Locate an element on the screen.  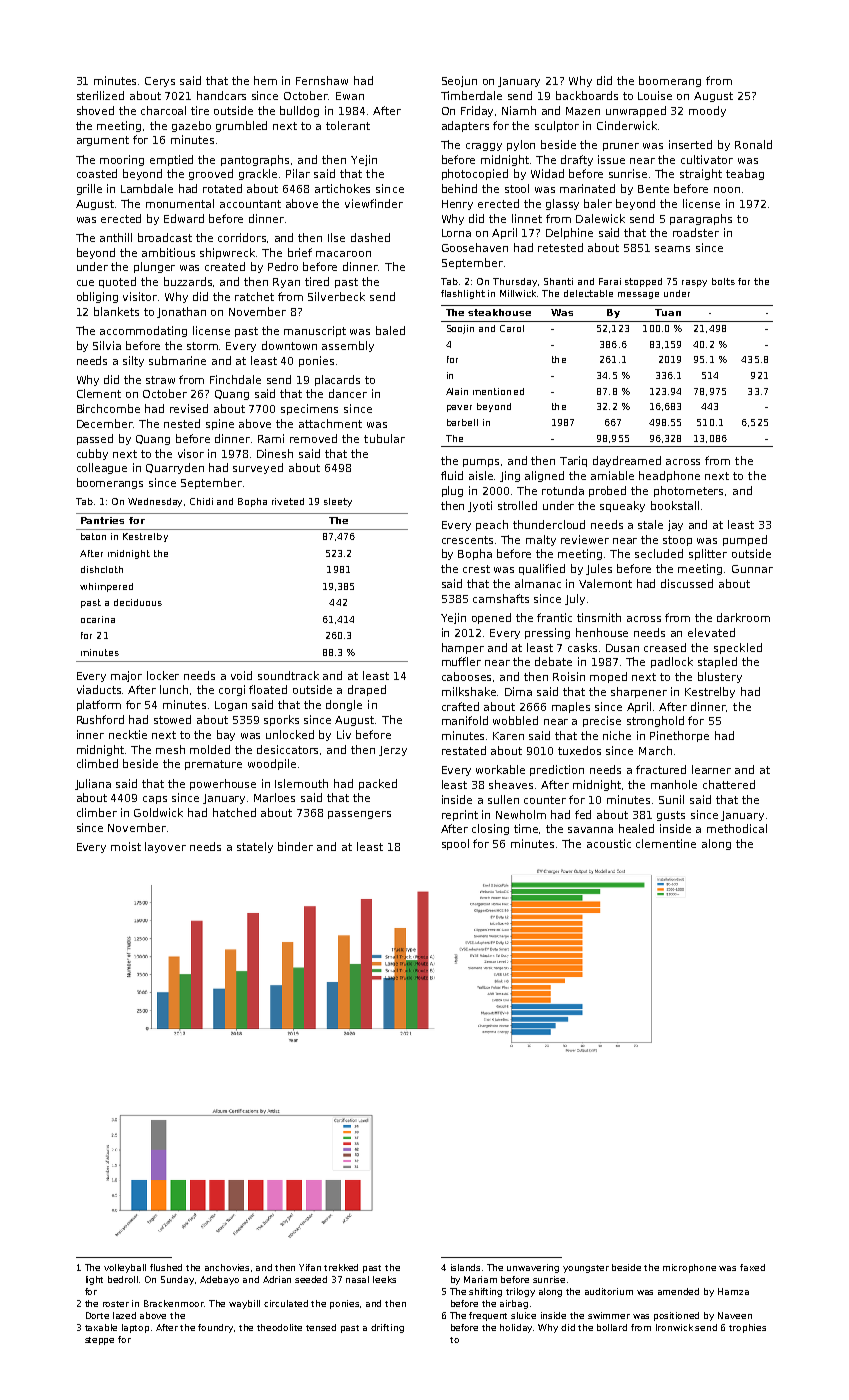
flushed is located at coordinates (166, 1267).
